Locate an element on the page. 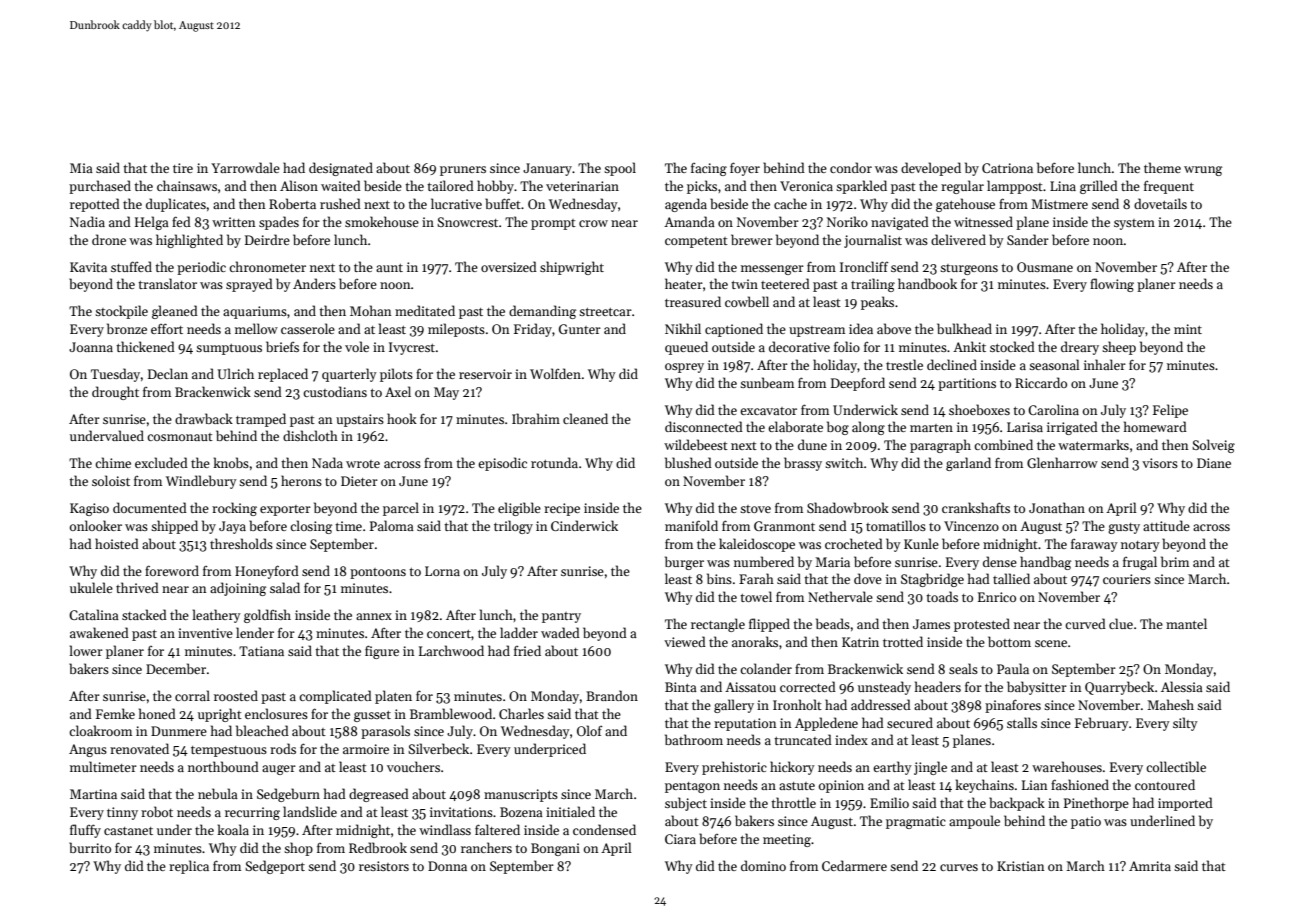 This document has width=1308, height=924. drawback is located at coordinates (204, 418).
